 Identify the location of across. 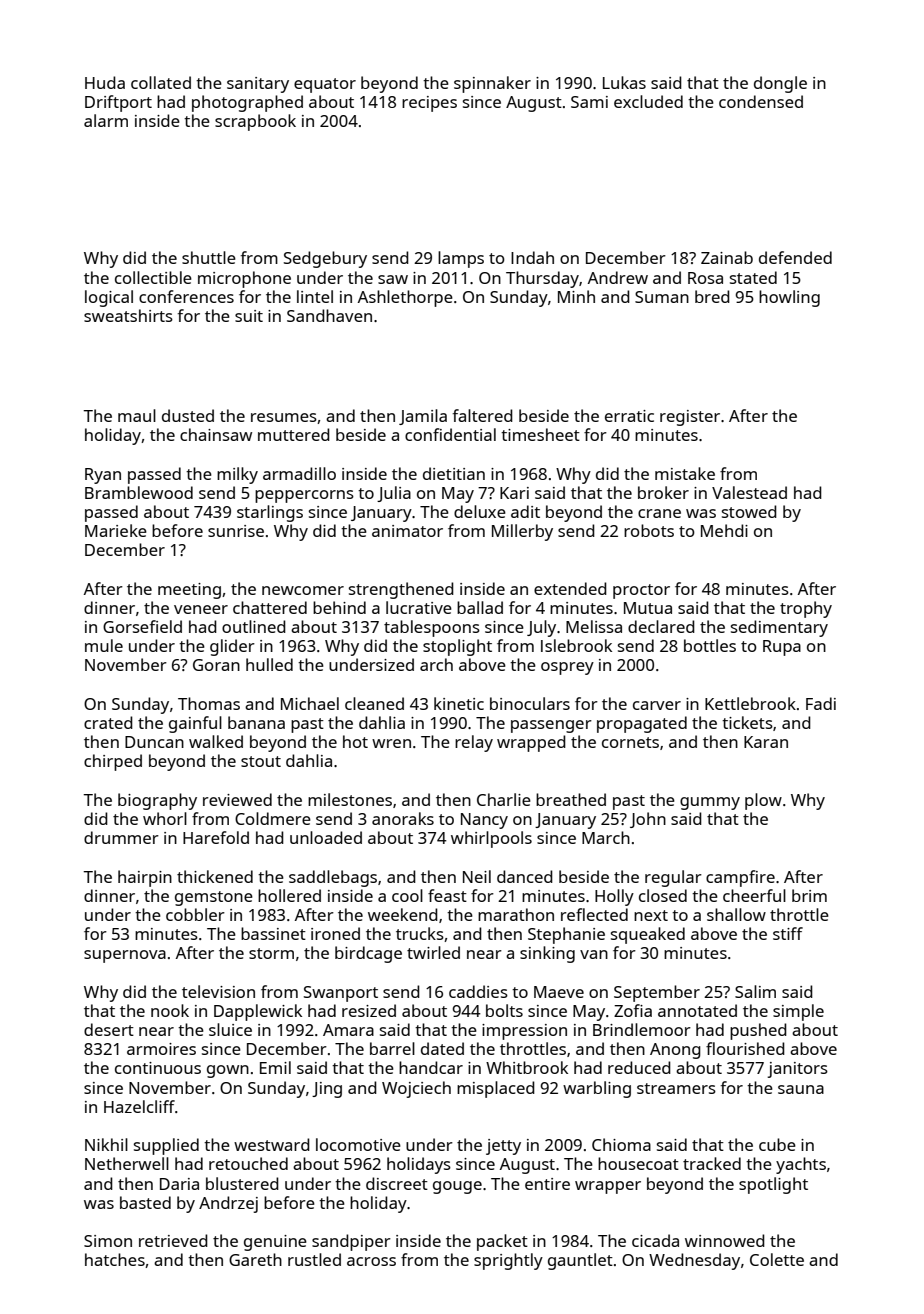
(371, 1261).
